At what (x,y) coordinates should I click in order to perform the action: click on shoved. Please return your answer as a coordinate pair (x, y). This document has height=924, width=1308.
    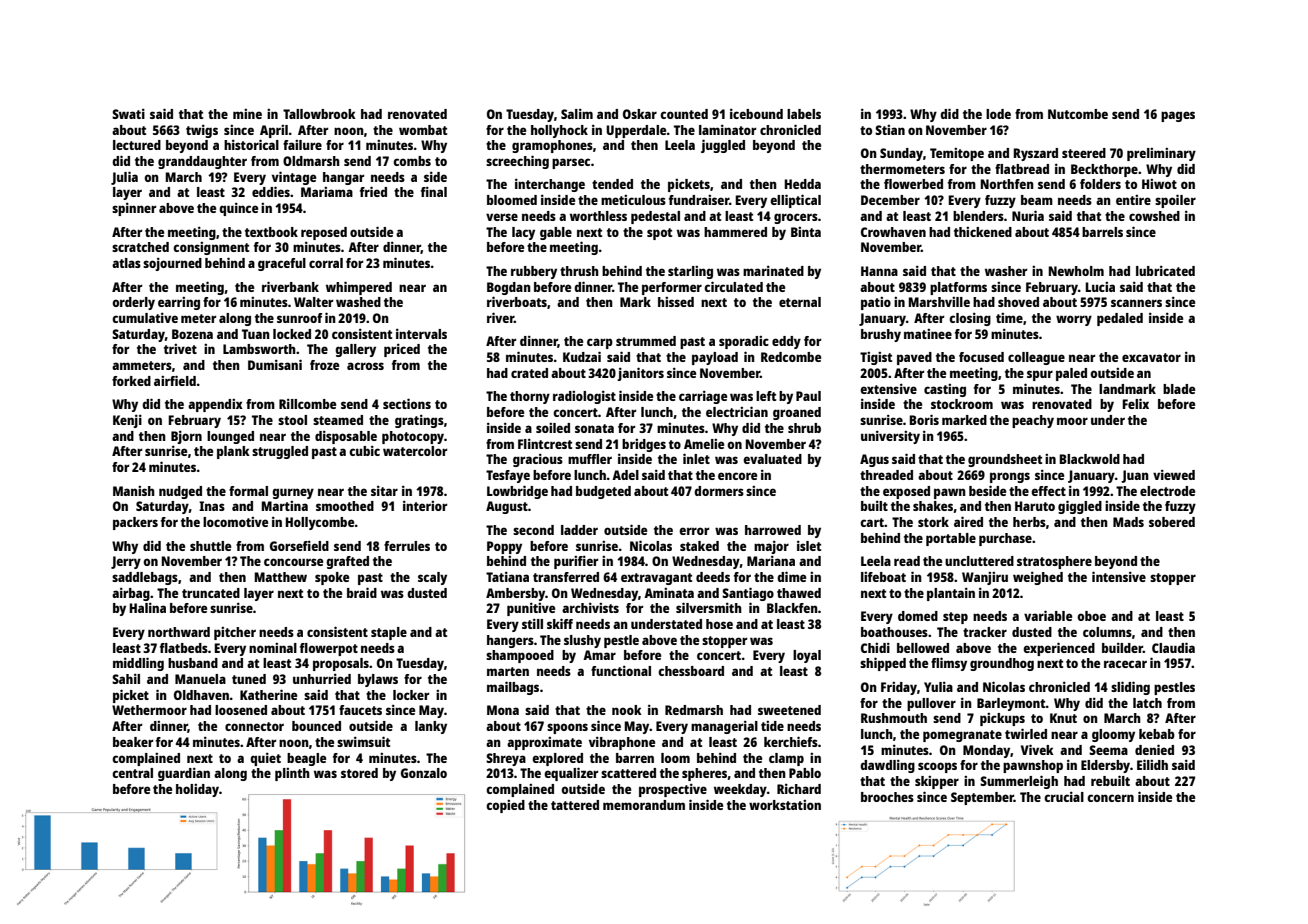
    Looking at the image, I should click on (1018, 302).
